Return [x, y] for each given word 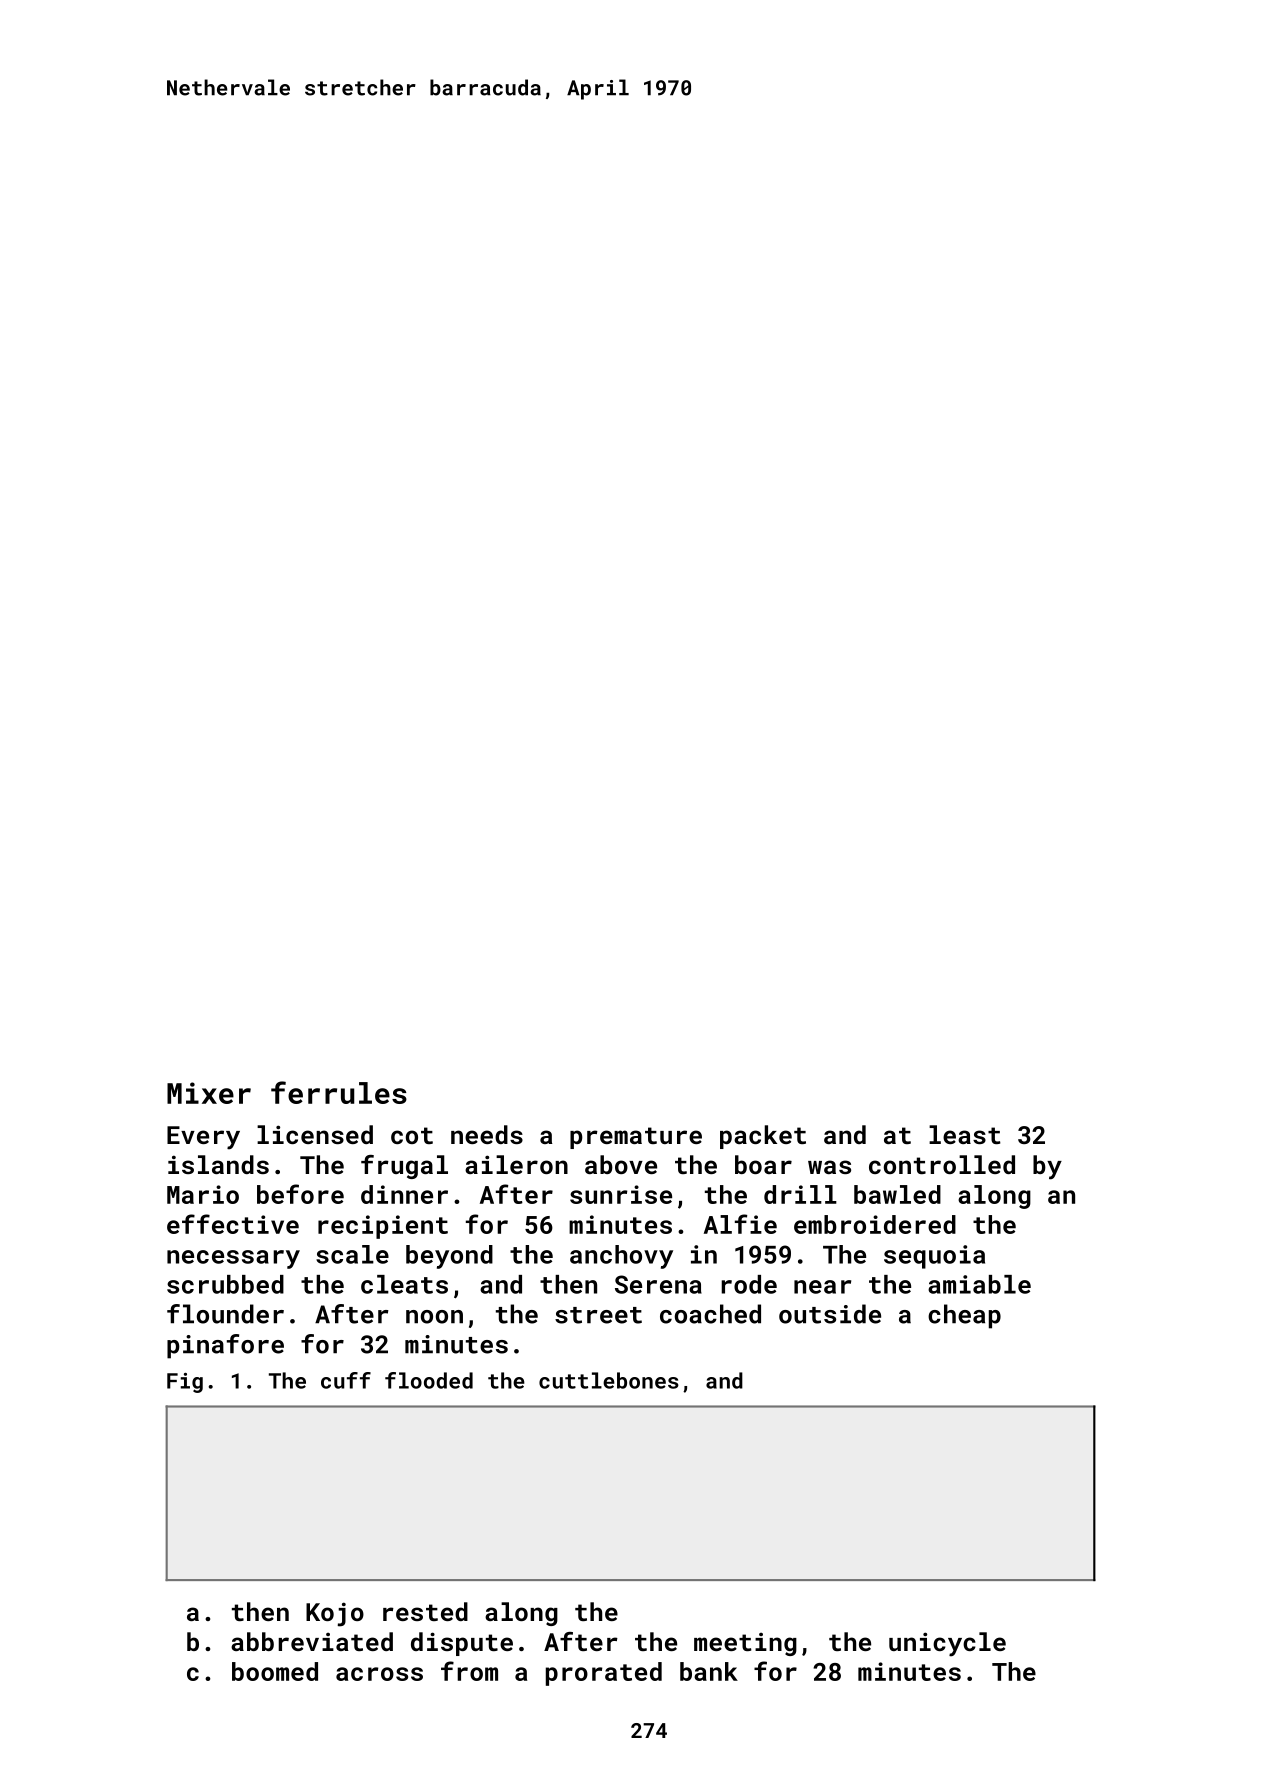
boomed [275, 1671]
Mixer [209, 1093]
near [822, 1287]
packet [763, 1137]
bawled [897, 1194]
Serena [658, 1284]
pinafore [225, 1346]
